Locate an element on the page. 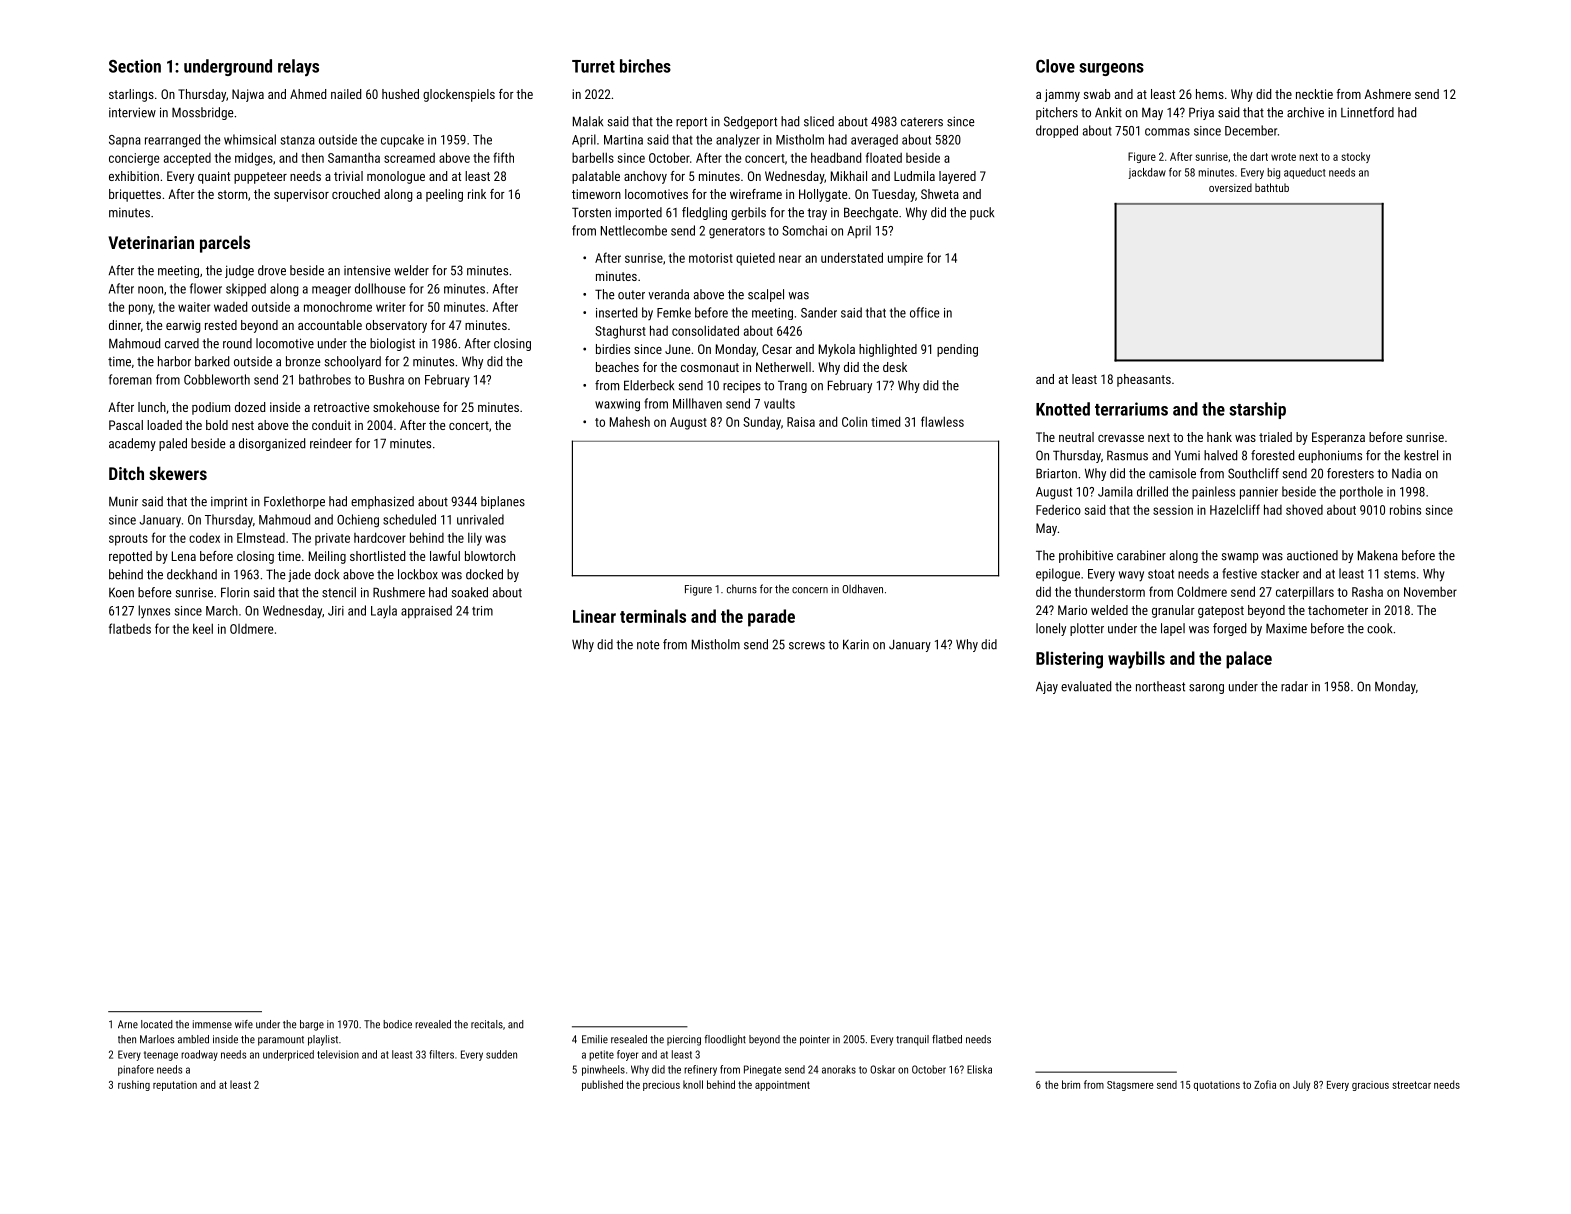 This document has width=1571, height=1214. July is located at coordinates (1301, 1085).
